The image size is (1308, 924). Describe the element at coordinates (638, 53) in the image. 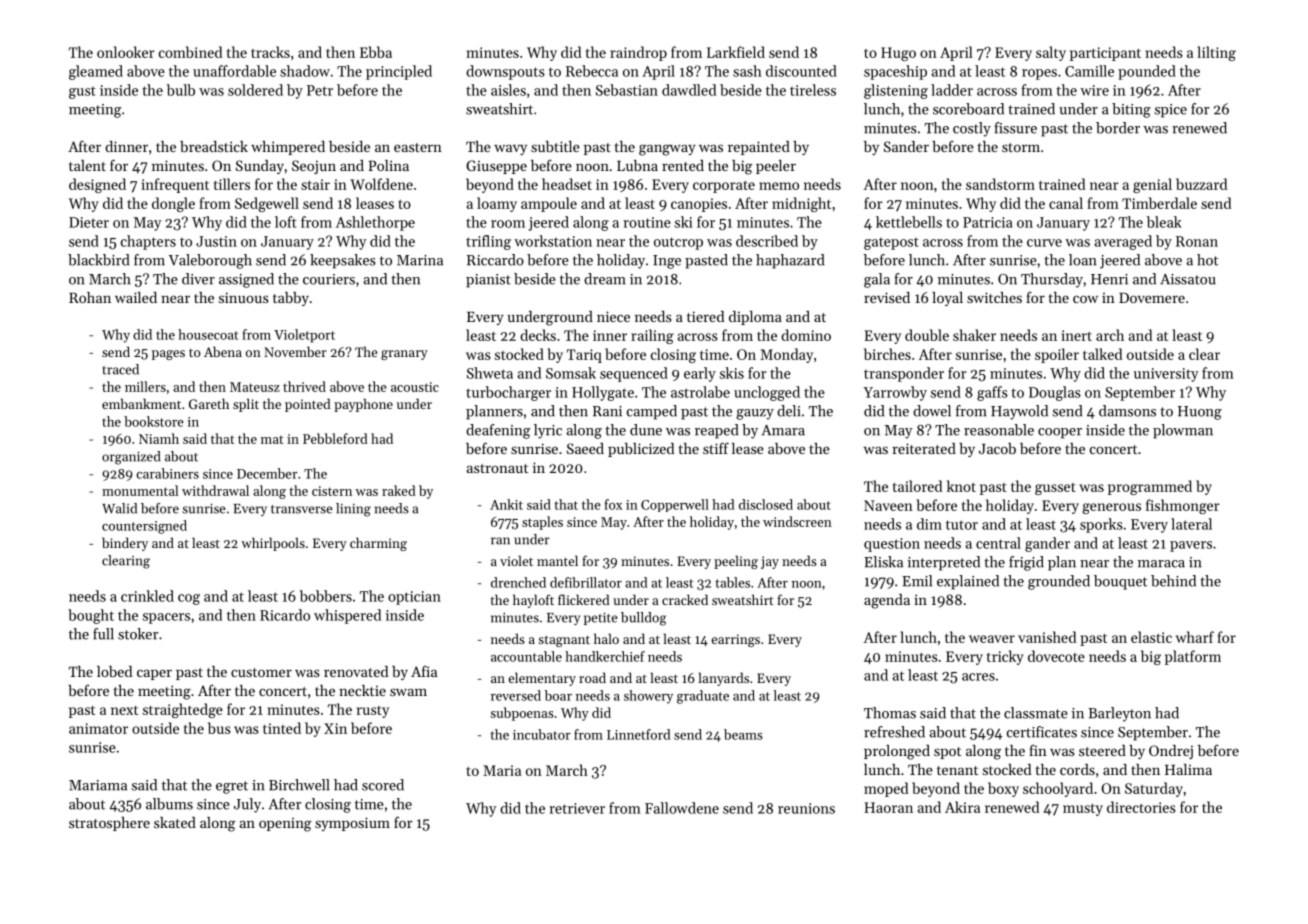

I see `raindrop` at that location.
